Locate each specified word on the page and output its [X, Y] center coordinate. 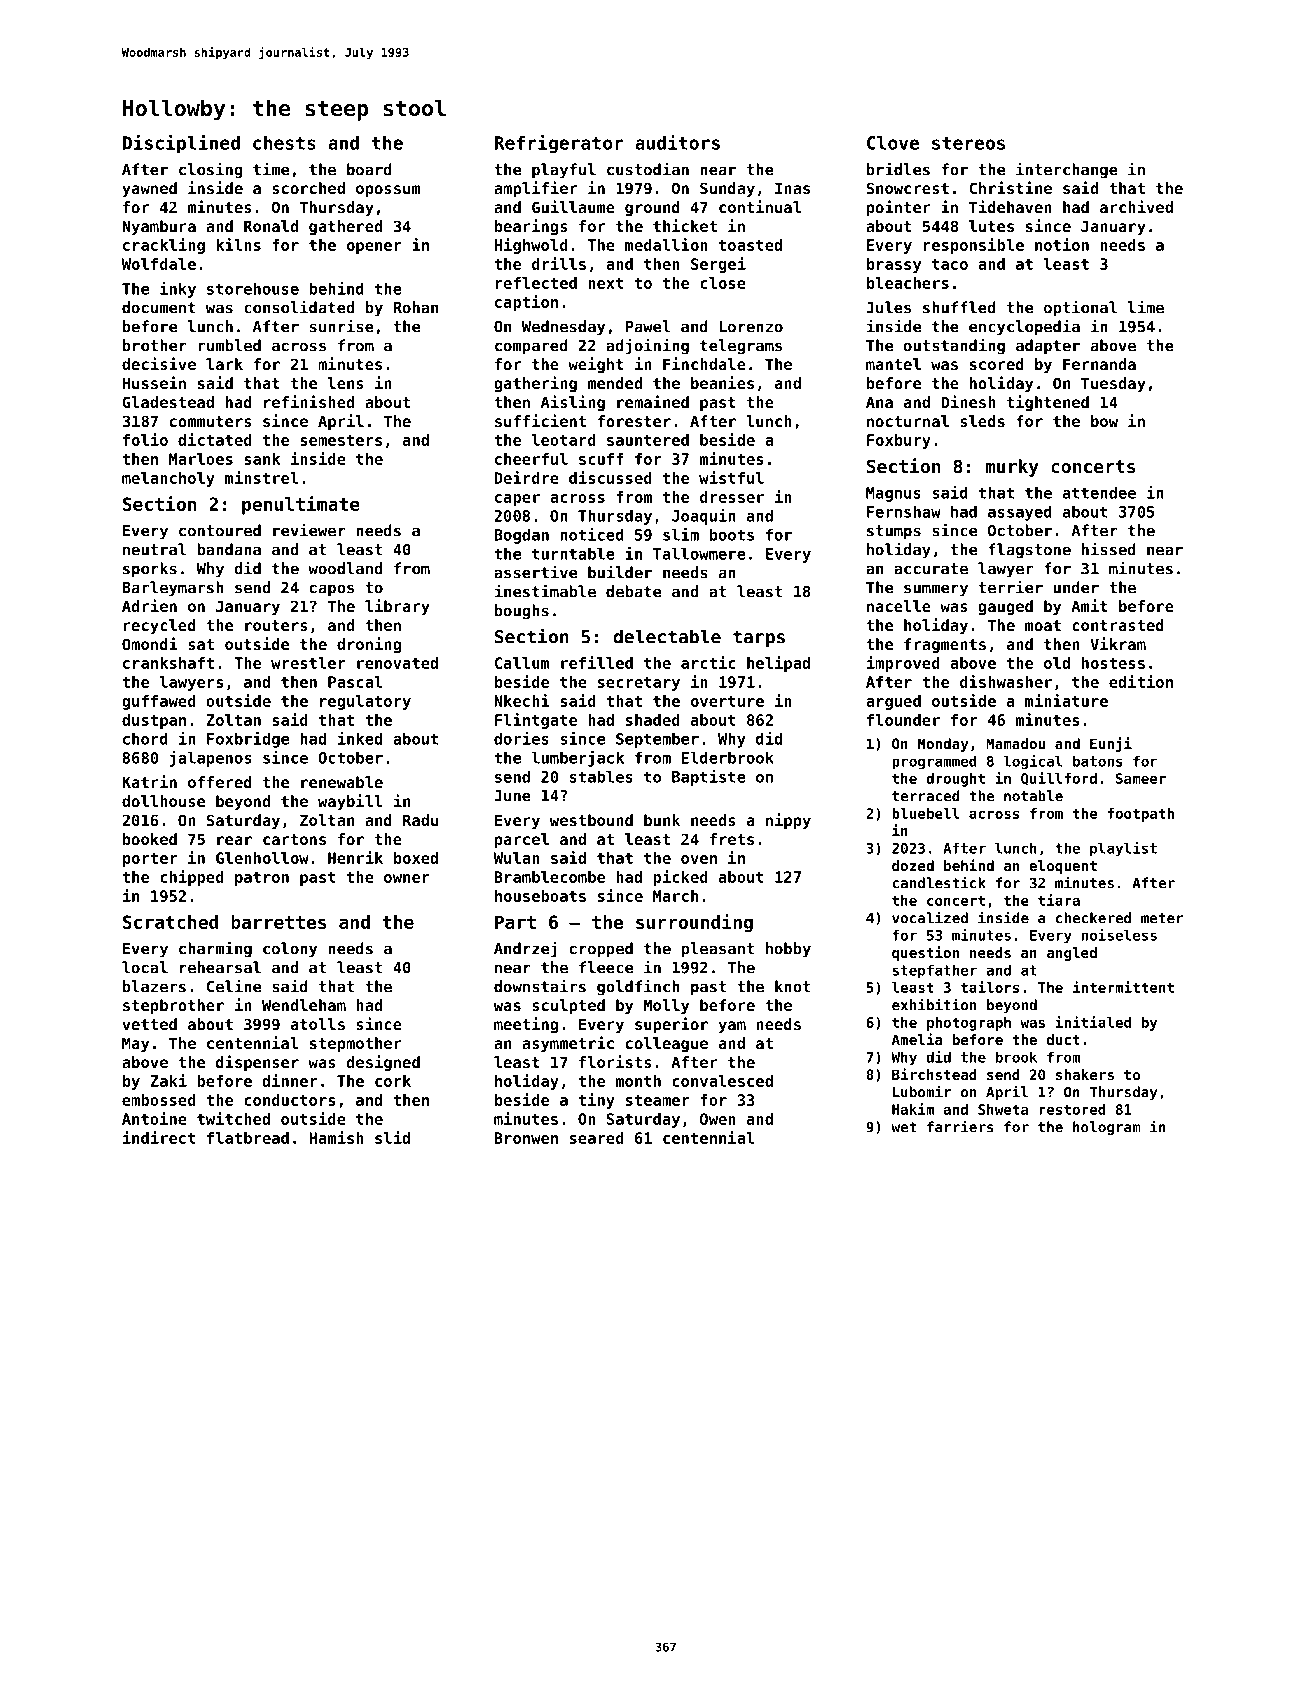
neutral [154, 549]
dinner [289, 1080]
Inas [792, 188]
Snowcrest [908, 188]
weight [596, 365]
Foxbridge [248, 740]
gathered [345, 227]
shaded [653, 720]
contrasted [1118, 625]
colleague [667, 1044]
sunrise [342, 326]
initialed [1093, 1022]
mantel [893, 364]
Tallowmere [699, 553]
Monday [943, 745]
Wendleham [304, 1005]
